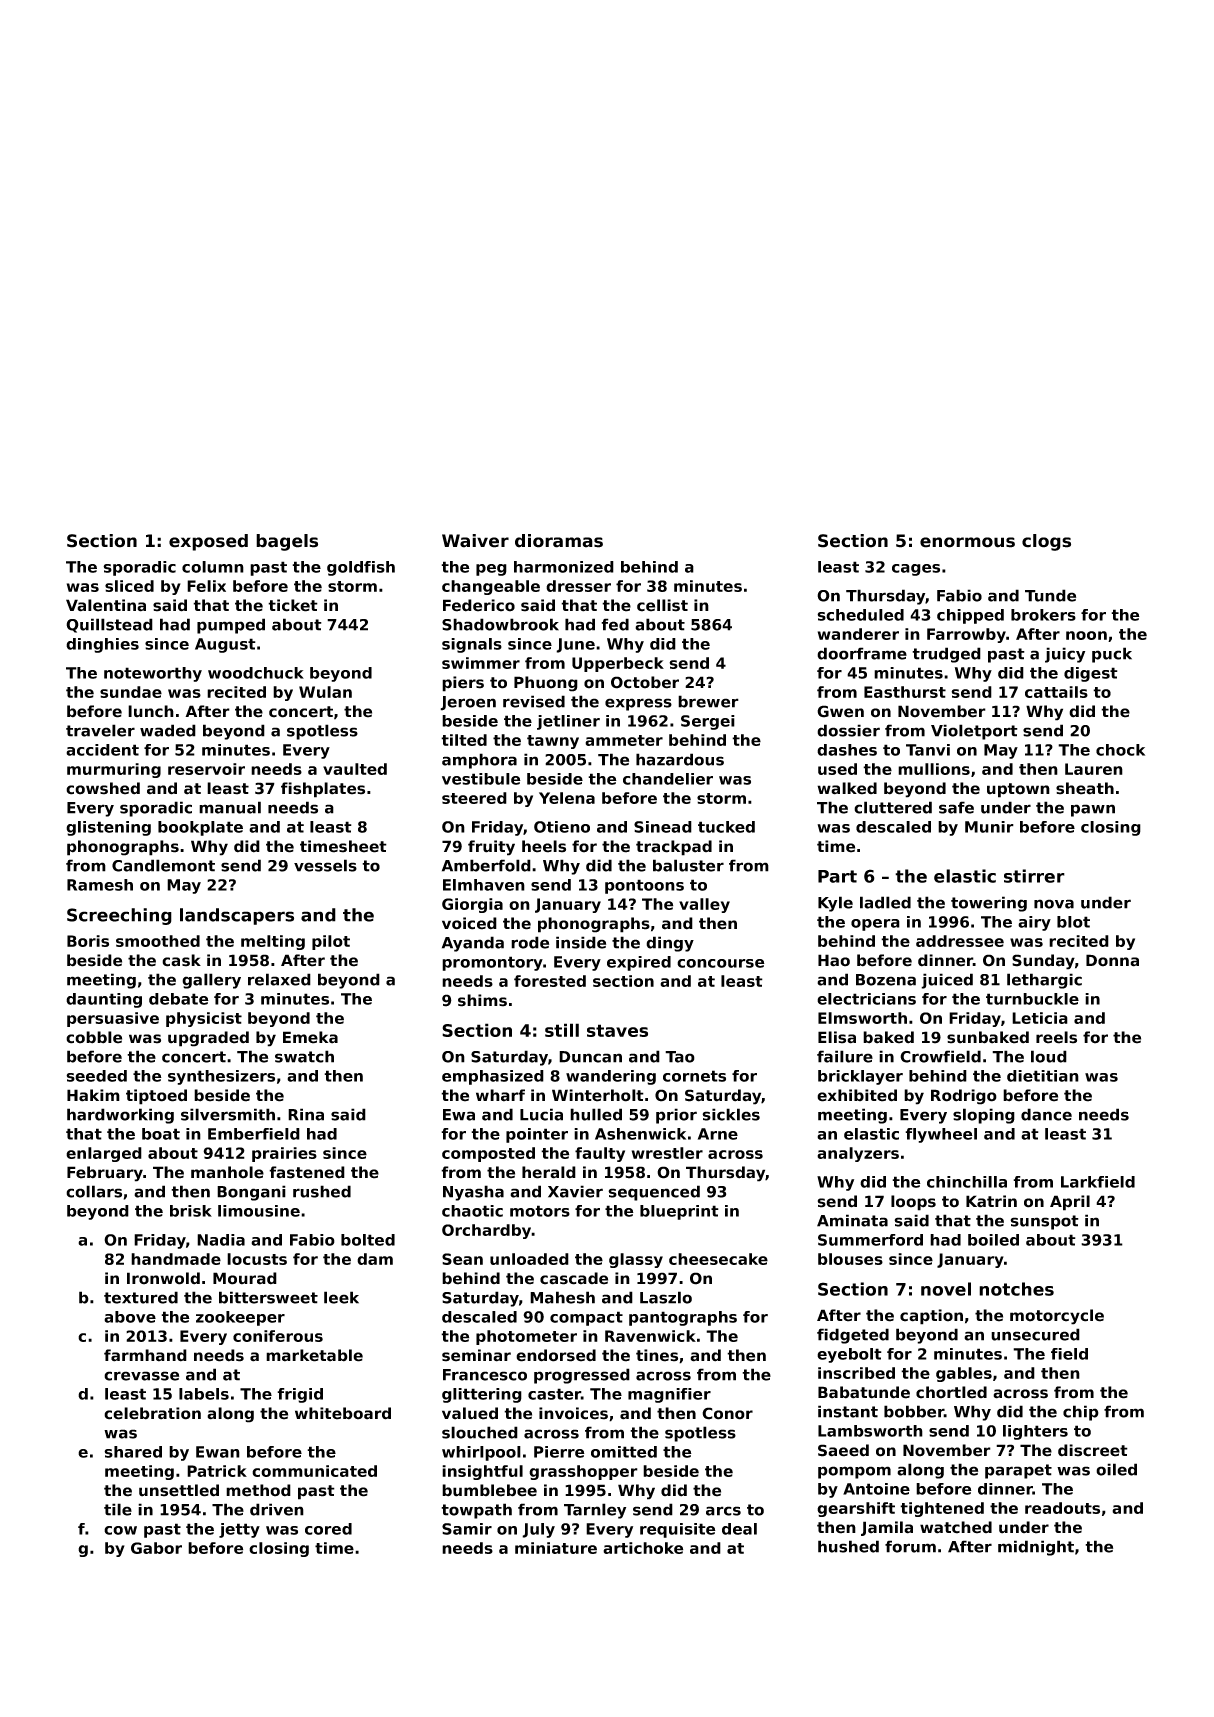 This page has height=1717, width=1214. I want to click on unsettled, so click(179, 1490).
